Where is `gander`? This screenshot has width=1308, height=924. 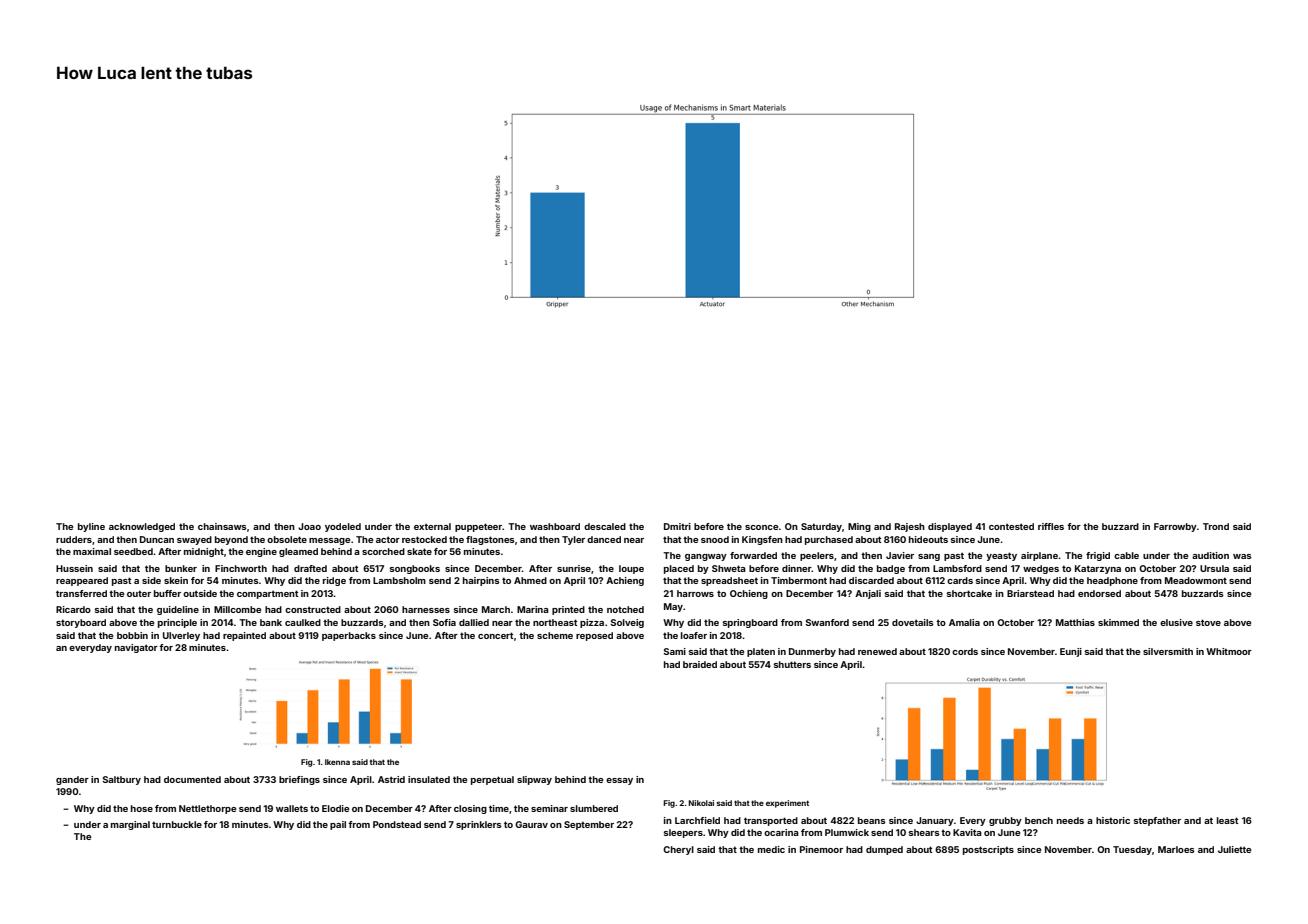 gander is located at coordinates (72, 780).
